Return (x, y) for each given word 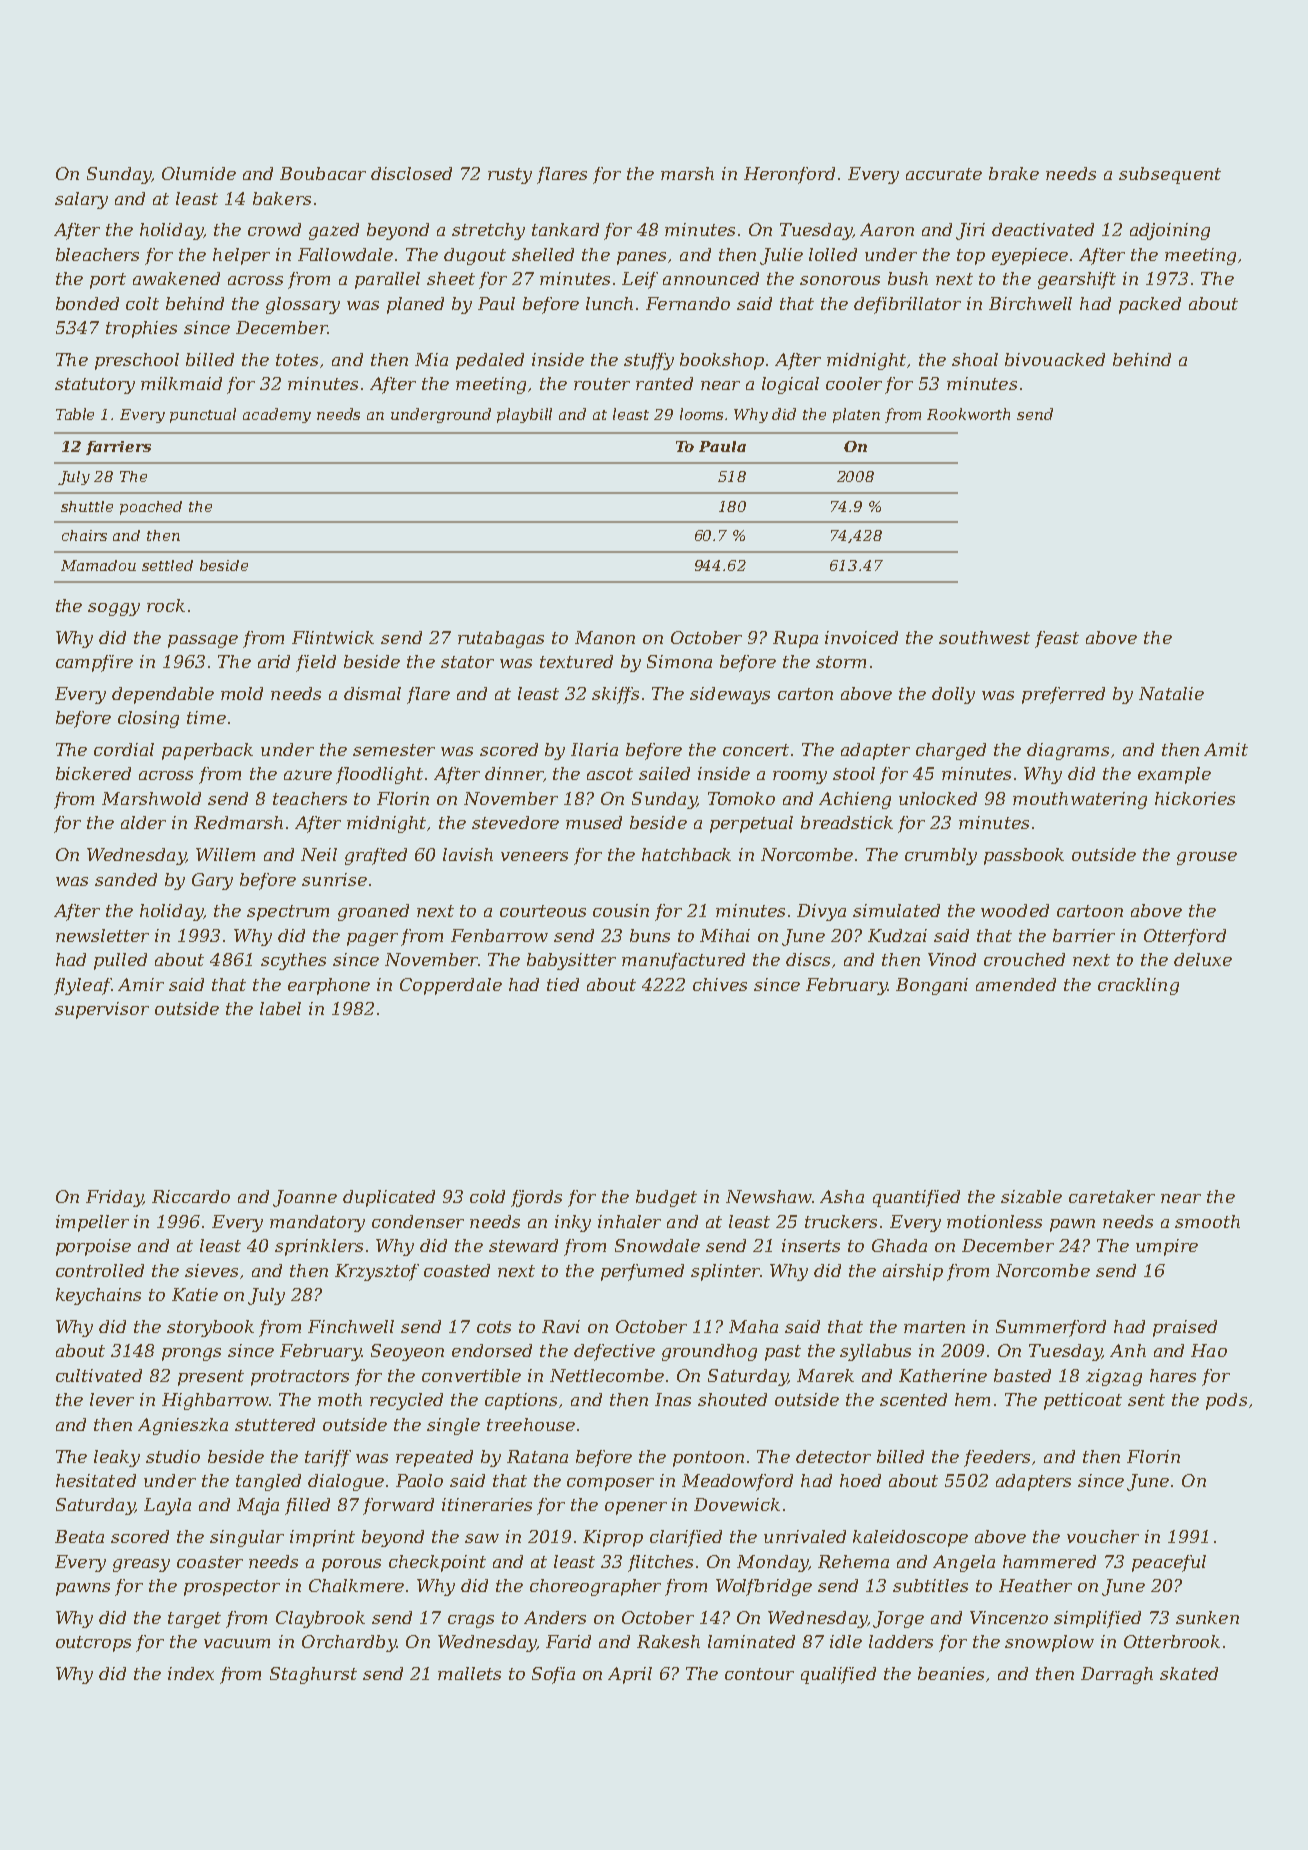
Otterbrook (1172, 1641)
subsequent (1170, 175)
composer (610, 1484)
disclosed (411, 173)
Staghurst (313, 1675)
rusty (510, 176)
